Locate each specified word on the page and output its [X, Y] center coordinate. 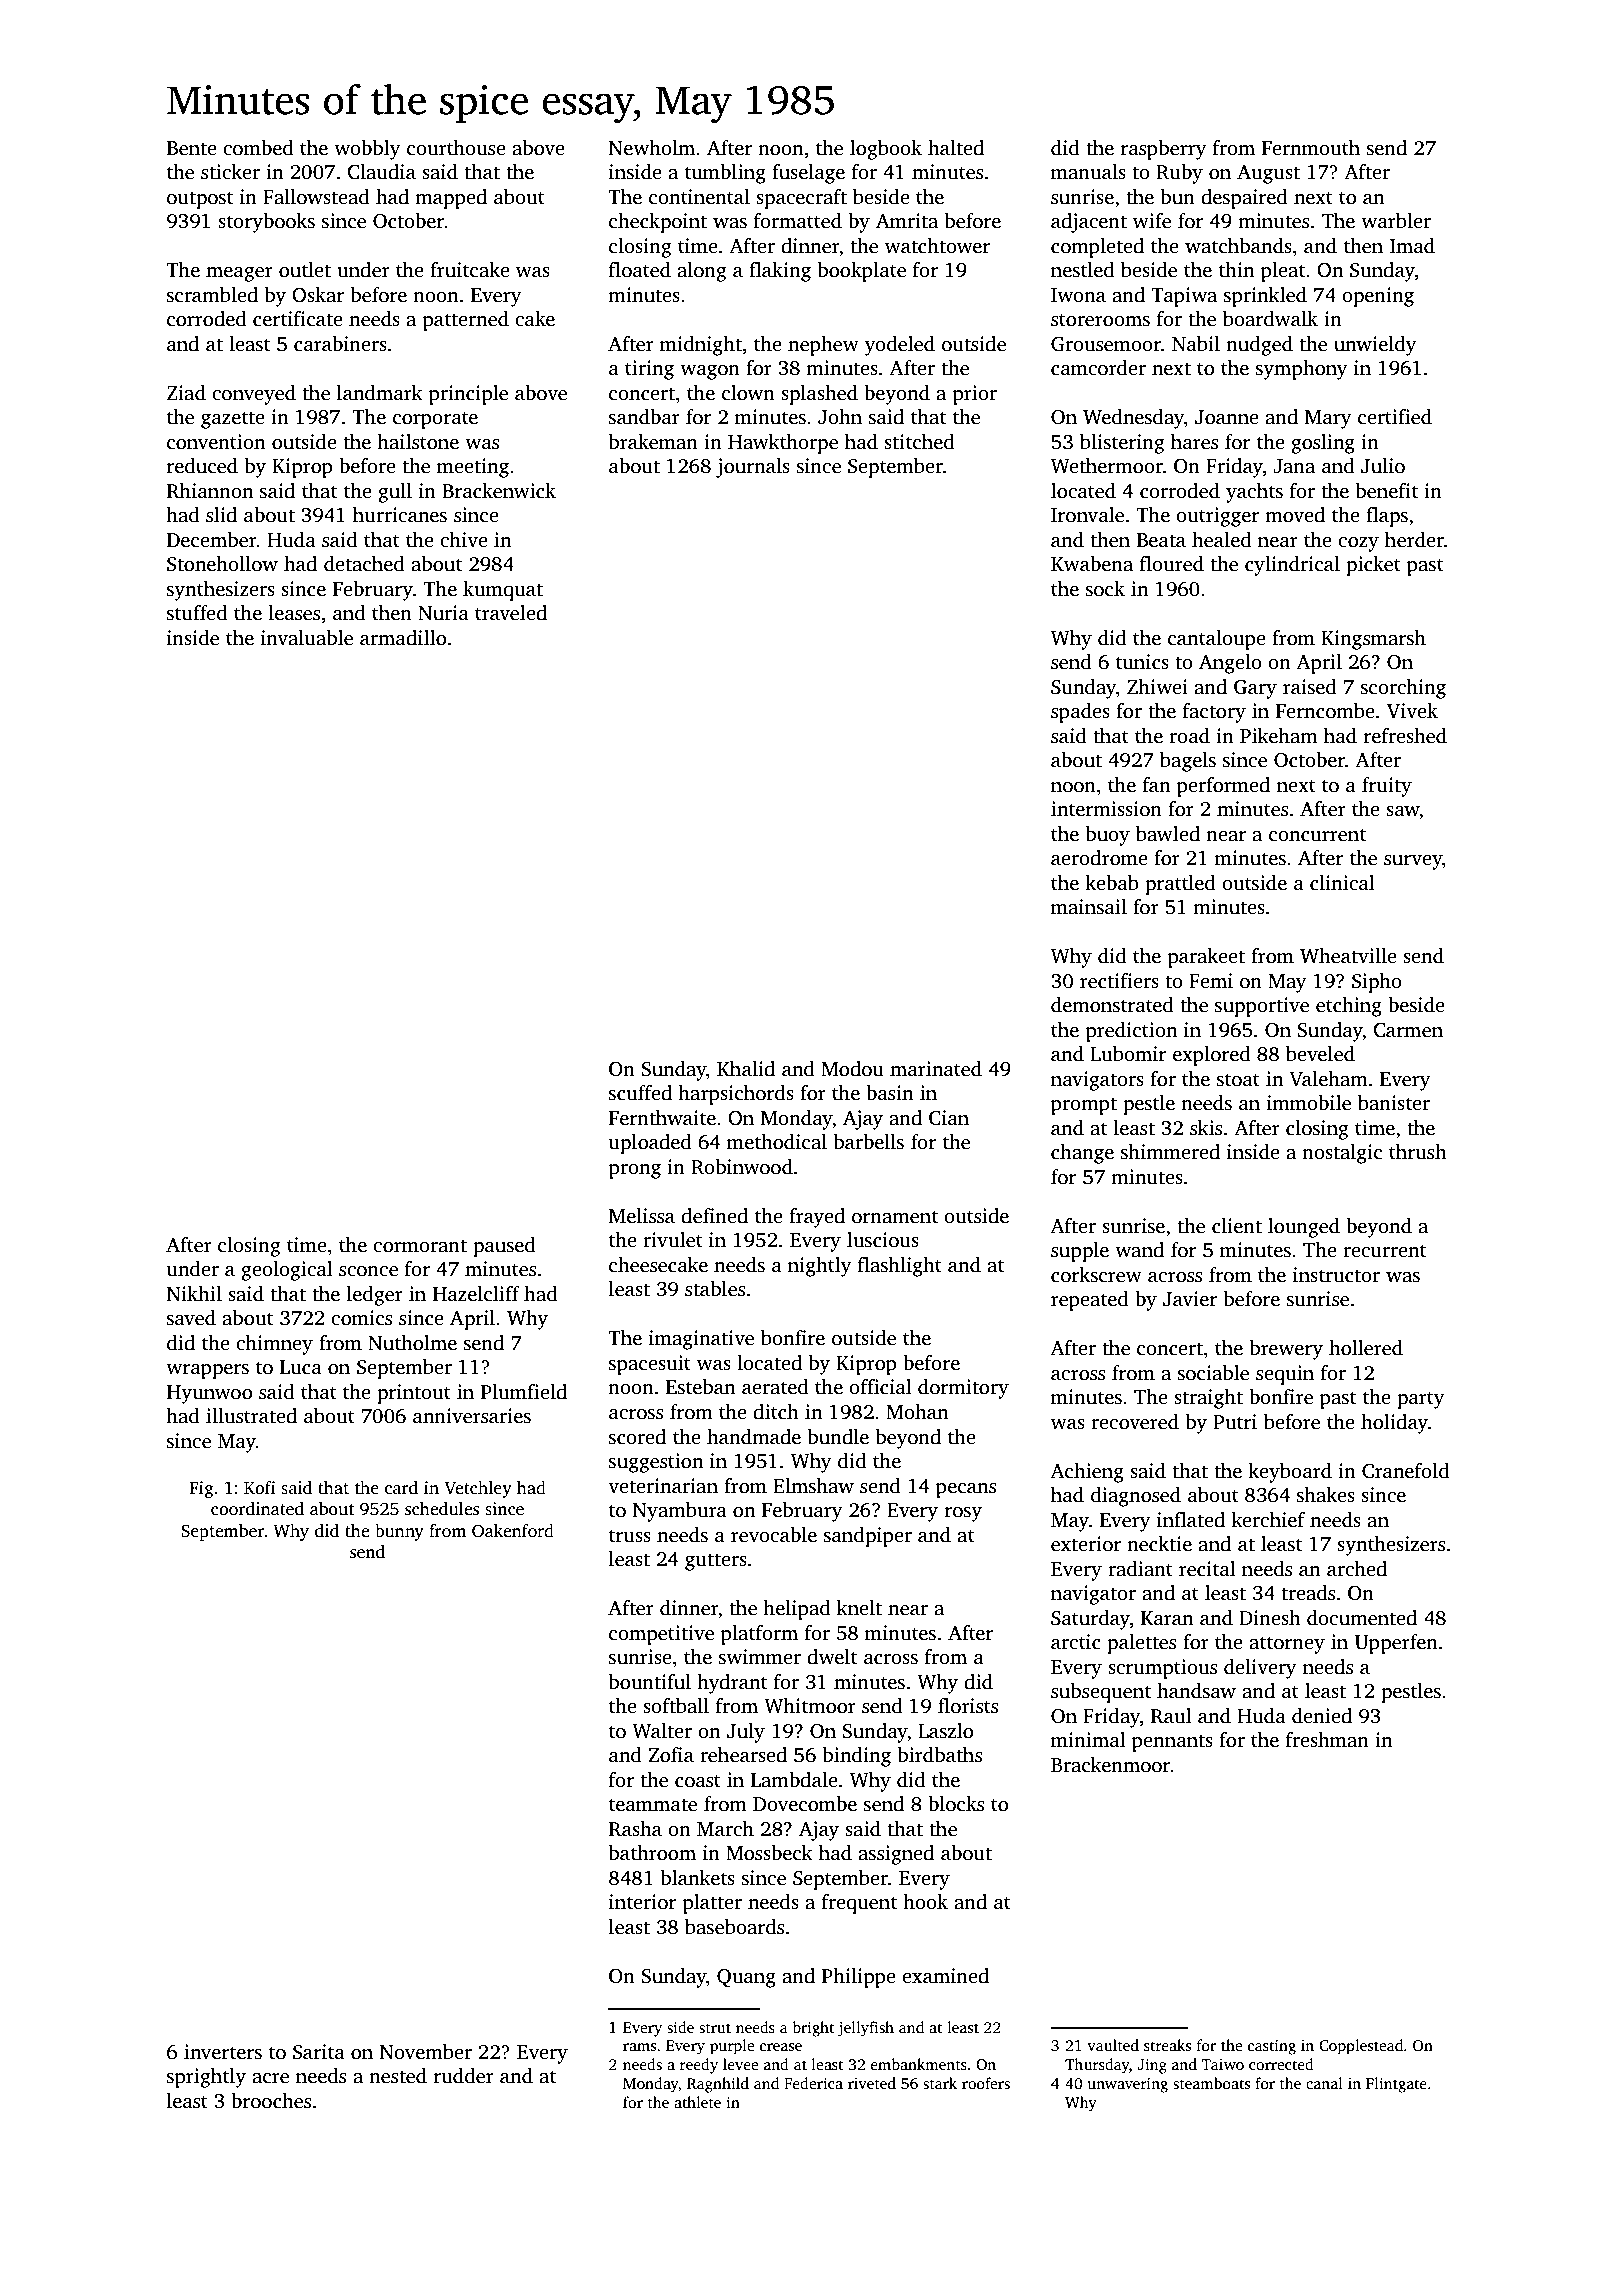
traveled [511, 613]
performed [1223, 787]
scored [637, 1437]
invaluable [307, 638]
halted [956, 148]
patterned [466, 321]
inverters [223, 2052]
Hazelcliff [476, 1294]
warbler [1396, 221]
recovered [1135, 1422]
